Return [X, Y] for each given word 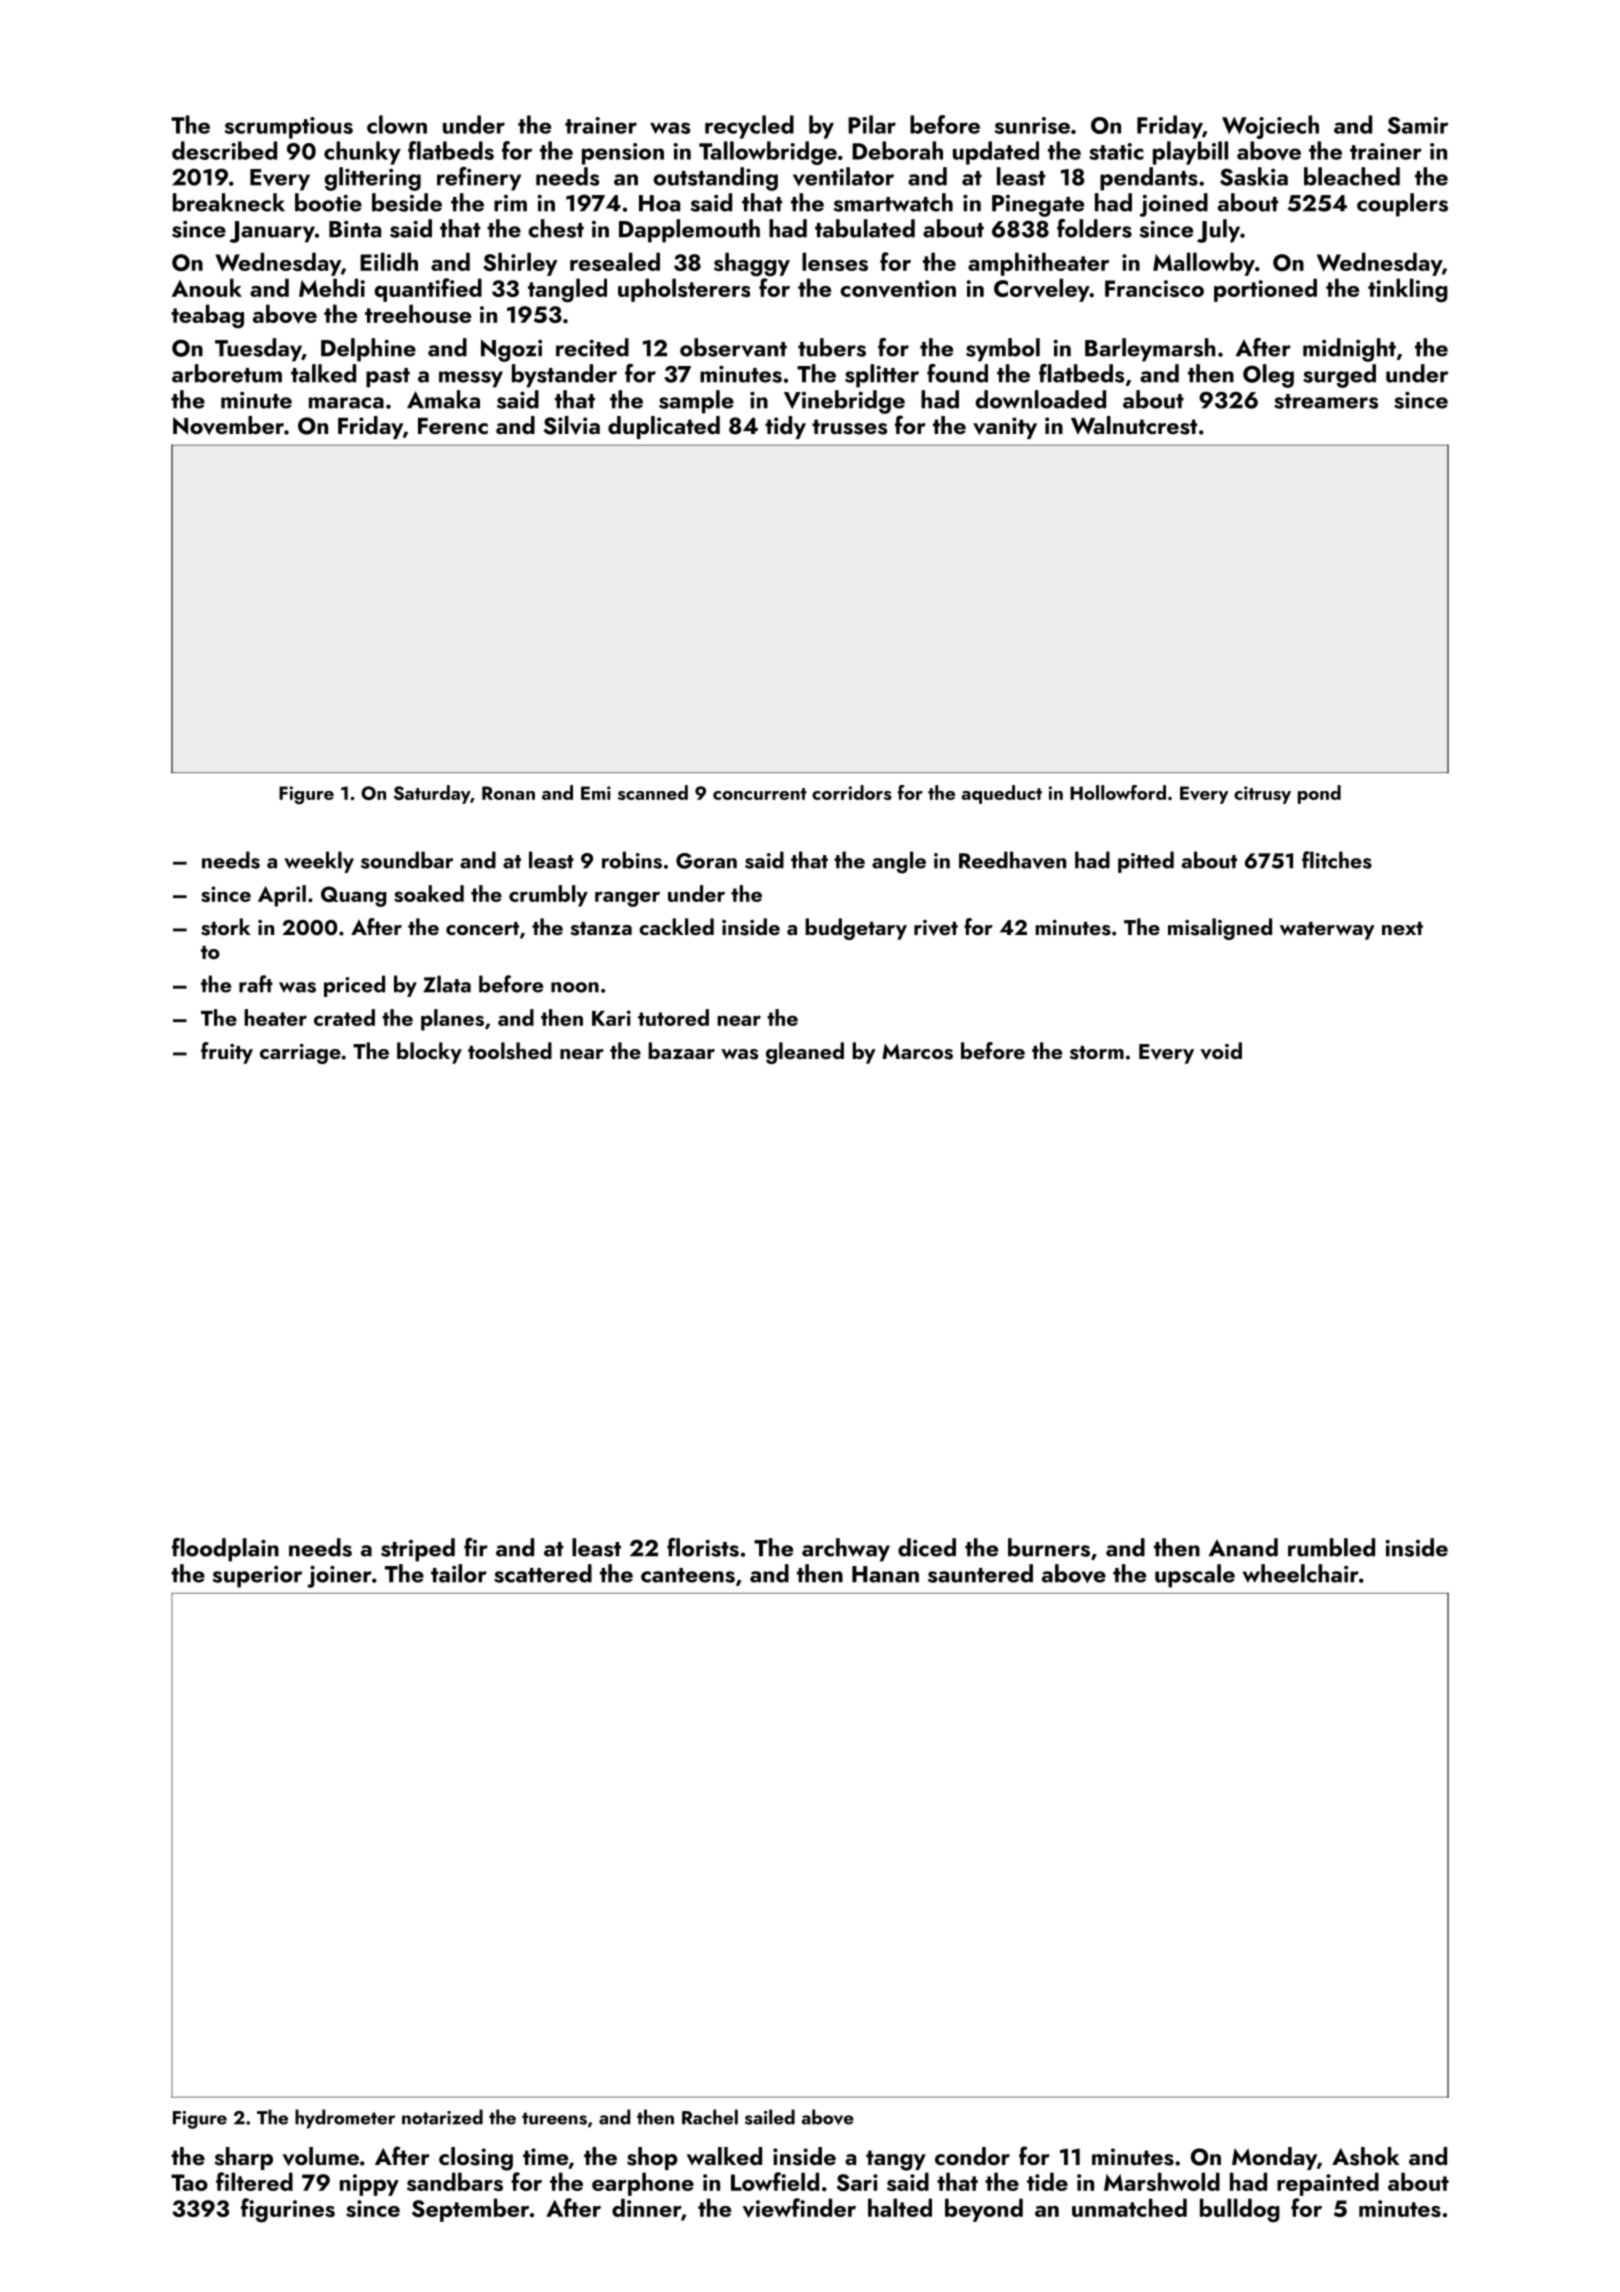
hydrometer [345, 2119]
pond [1319, 794]
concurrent [760, 794]
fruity [227, 1053]
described [224, 150]
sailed [770, 2117]
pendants [1149, 179]
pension [623, 154]
